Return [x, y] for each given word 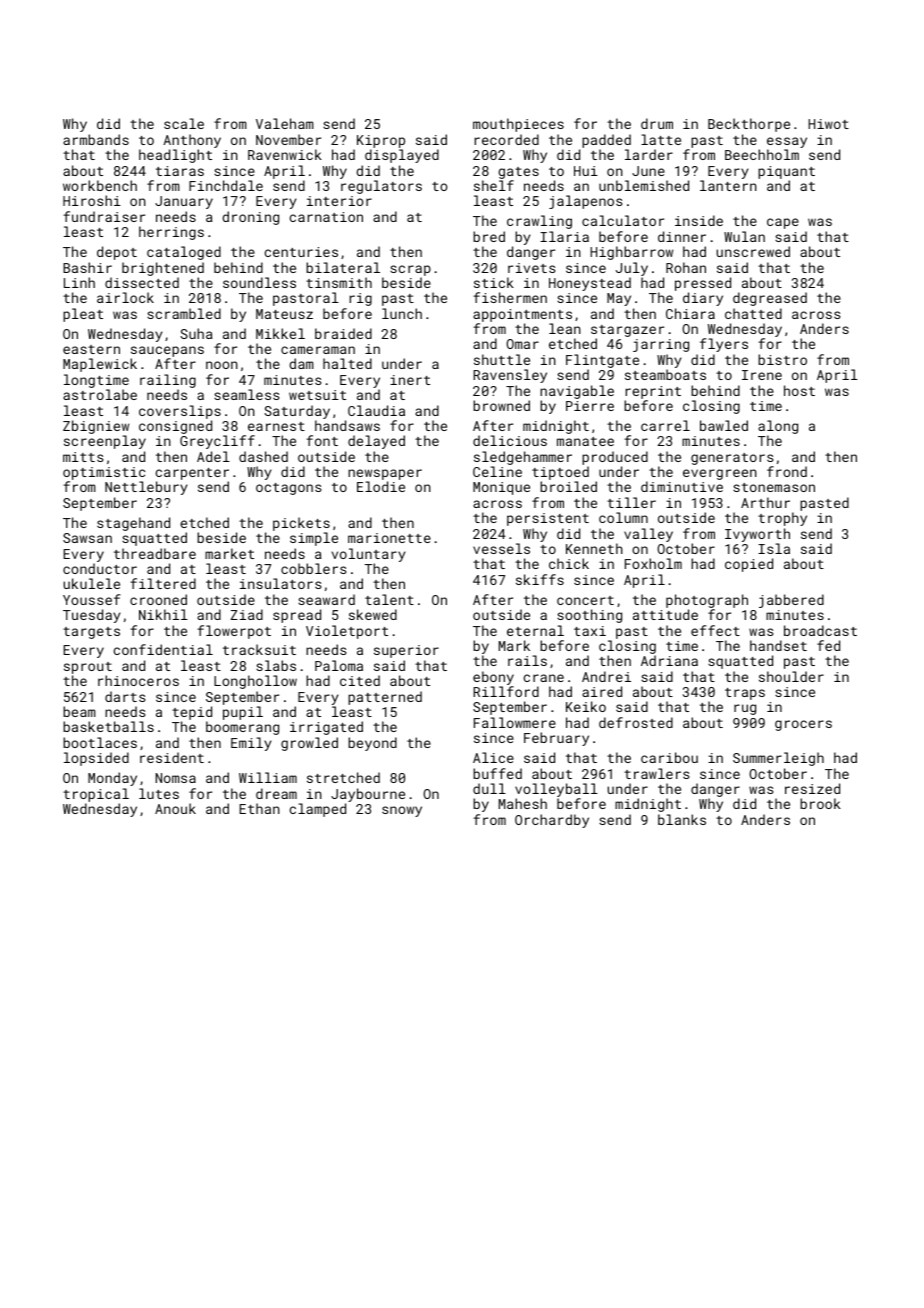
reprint [653, 392]
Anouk [175, 808]
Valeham [285, 123]
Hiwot [828, 124]
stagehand [133, 524]
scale [184, 123]
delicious [510, 440]
